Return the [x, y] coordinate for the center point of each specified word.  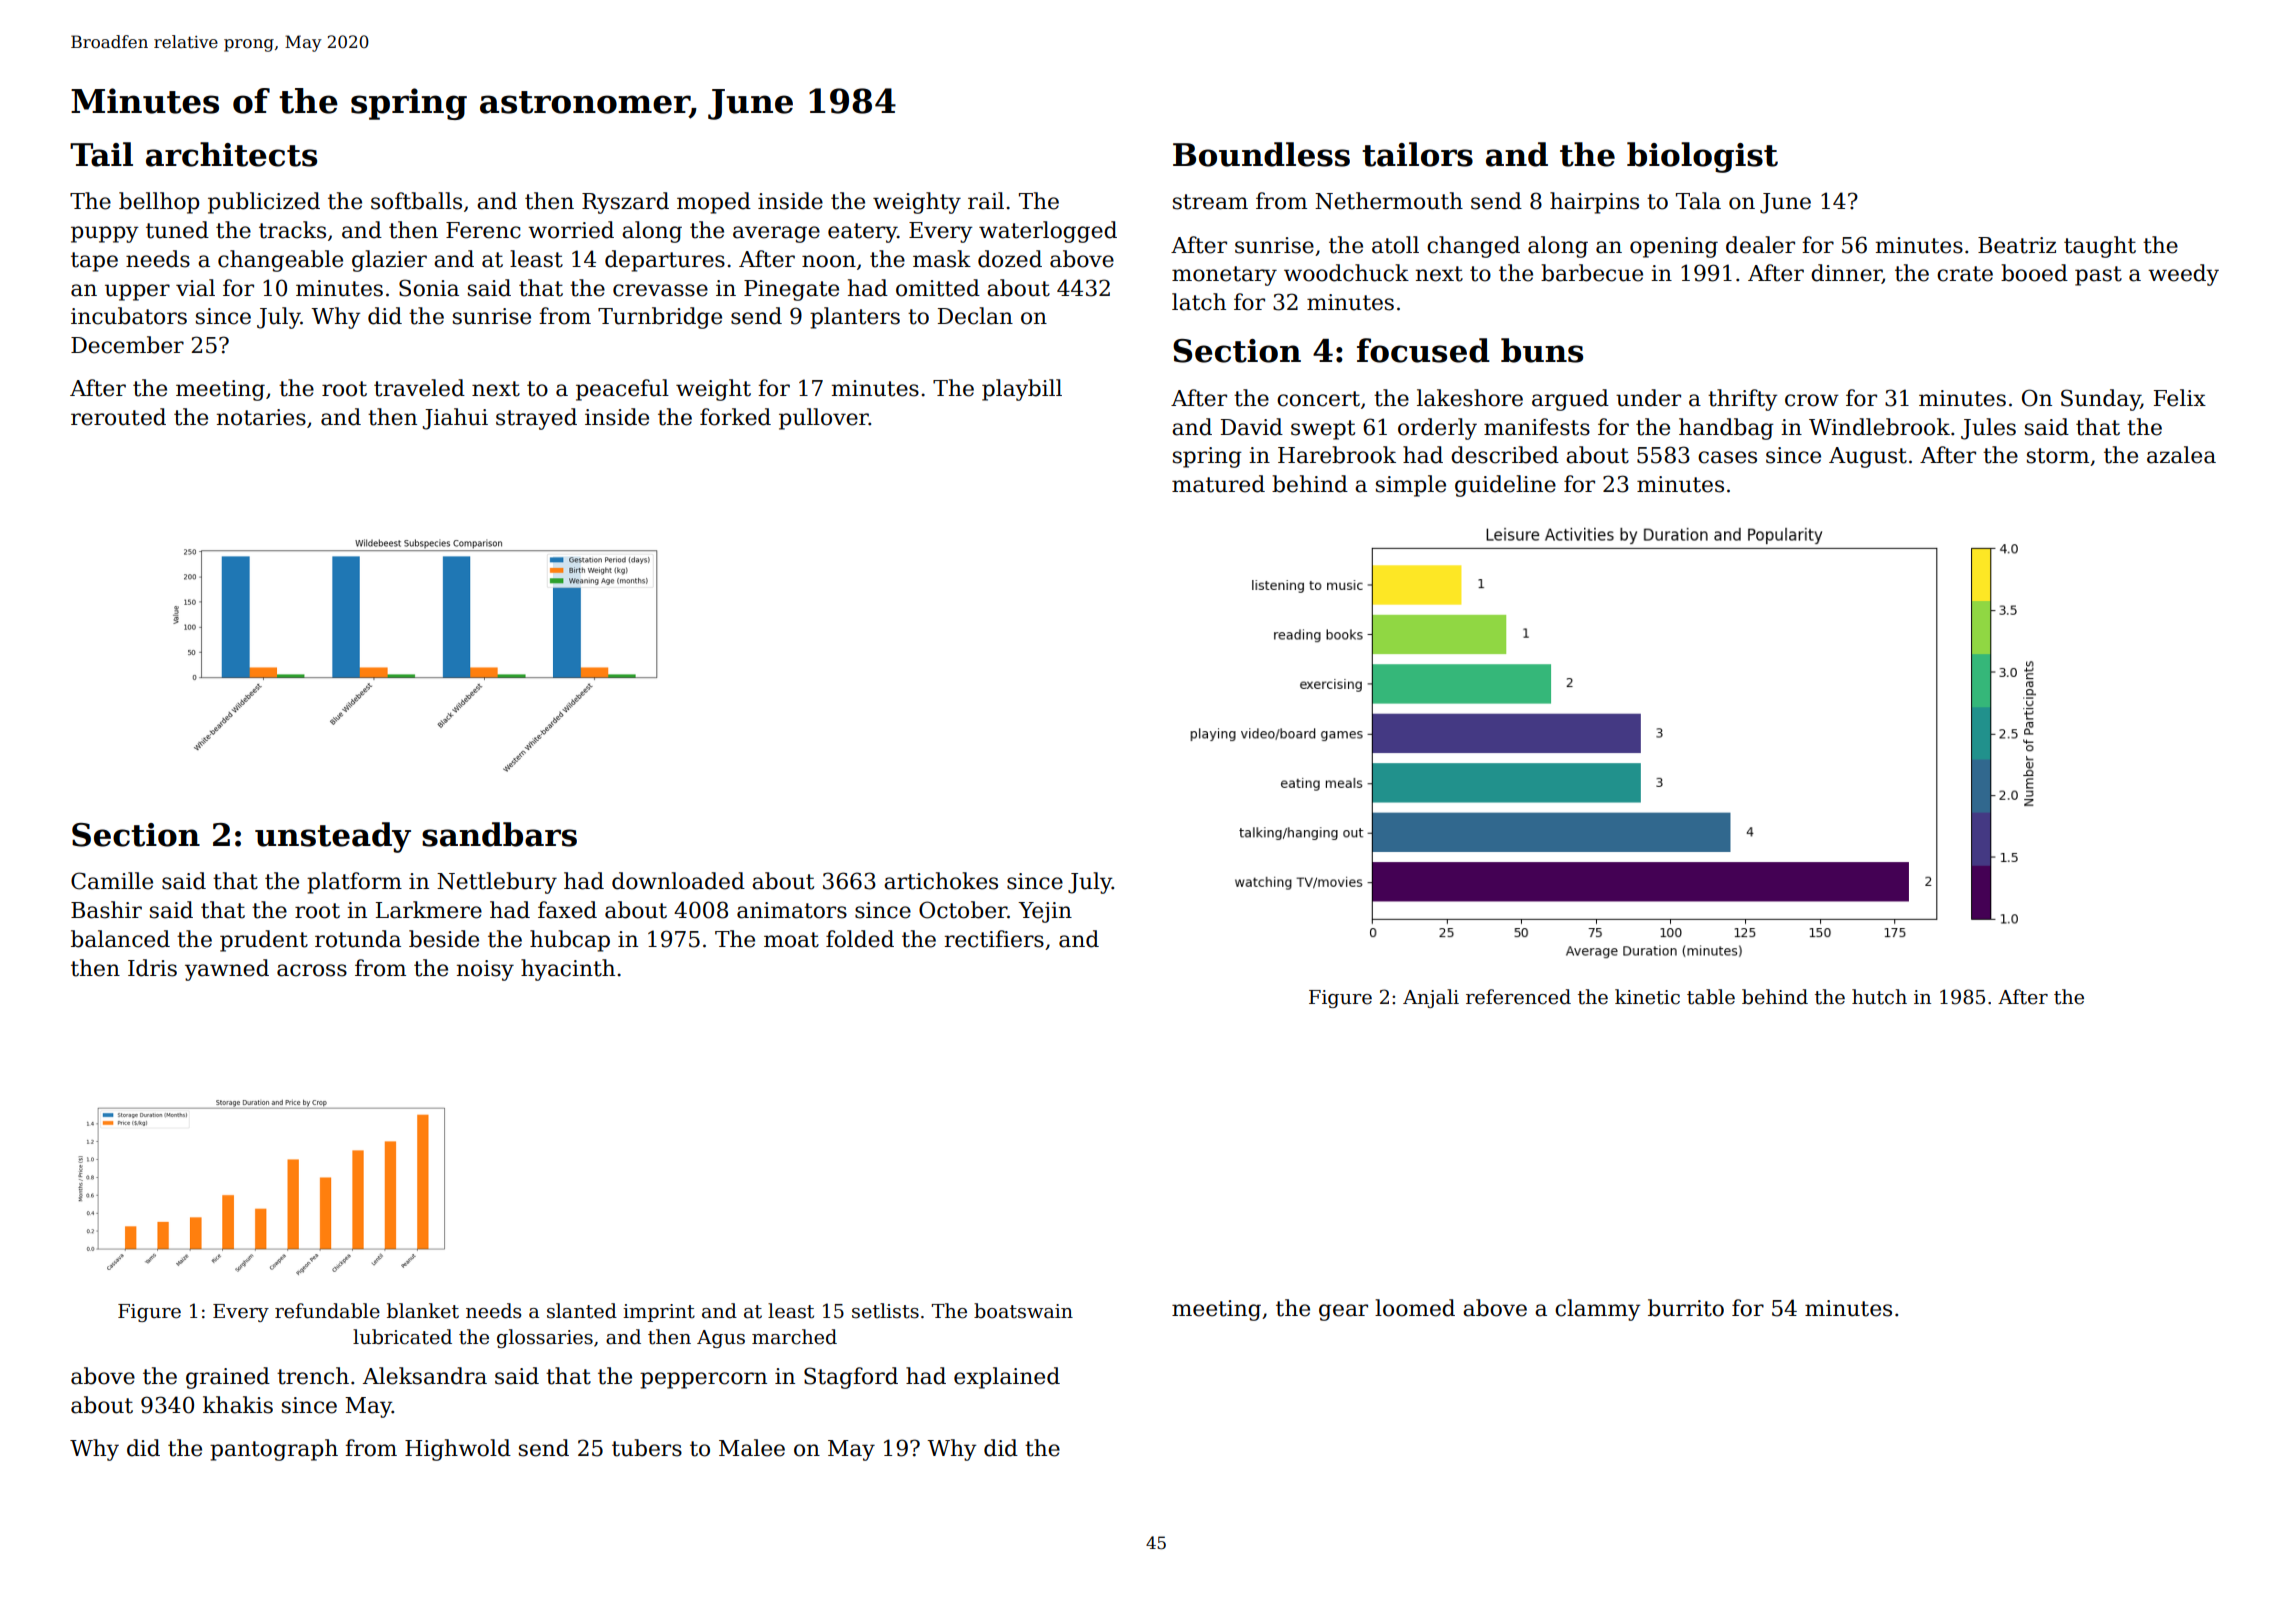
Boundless [1261, 154]
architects [231, 154]
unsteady [333, 837]
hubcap [570, 941]
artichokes [941, 881]
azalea [2181, 455]
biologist [1702, 157]
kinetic [1647, 997]
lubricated [402, 1337]
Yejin [1045, 912]
